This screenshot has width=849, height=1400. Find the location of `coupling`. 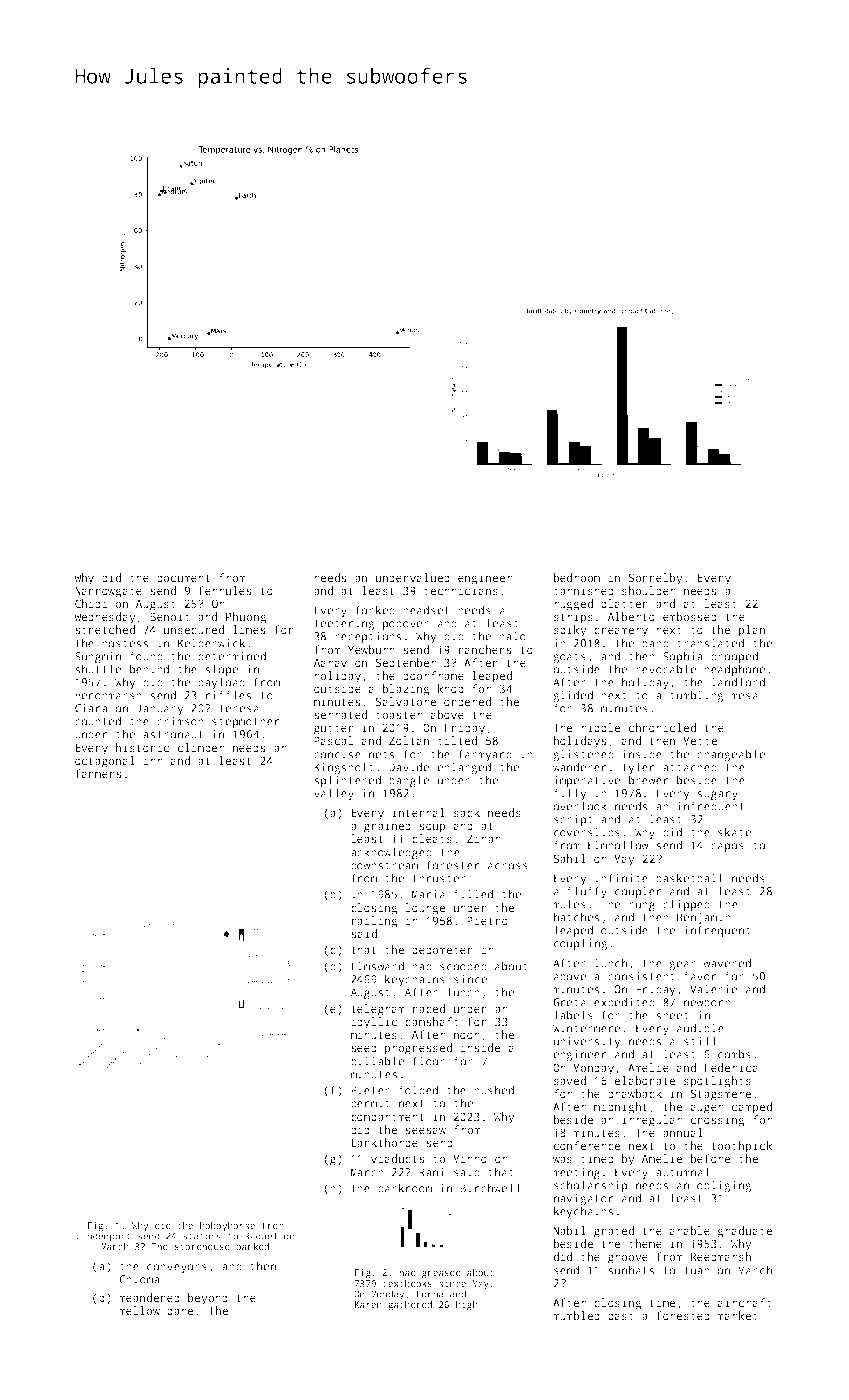

coupling is located at coordinates (581, 944).
